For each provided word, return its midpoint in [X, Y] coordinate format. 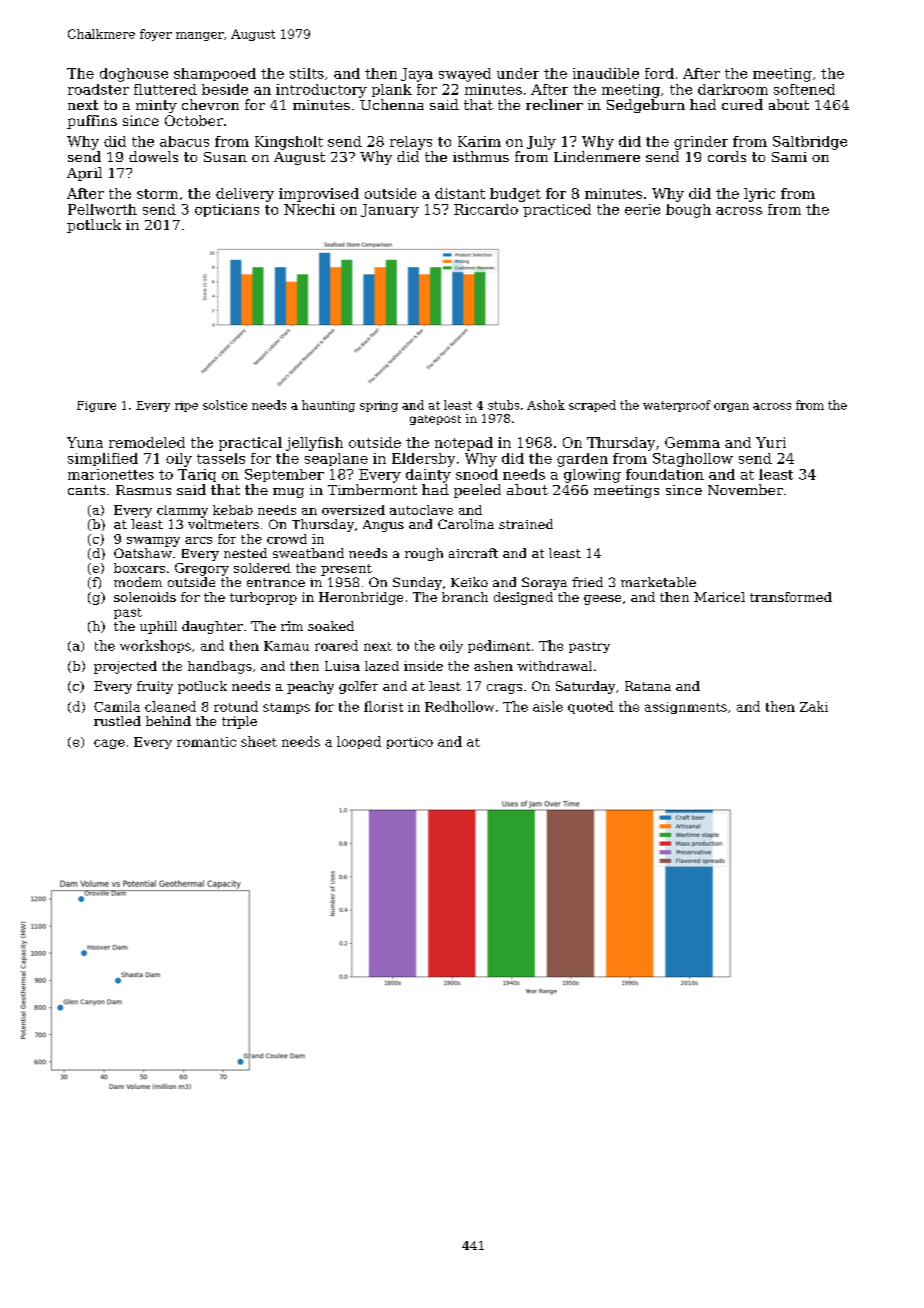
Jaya [417, 75]
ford [659, 73]
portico [410, 743]
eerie [642, 209]
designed [523, 598]
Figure [96, 406]
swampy [153, 542]
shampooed [215, 74]
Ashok [546, 405]
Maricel [719, 597]
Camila [117, 706]
